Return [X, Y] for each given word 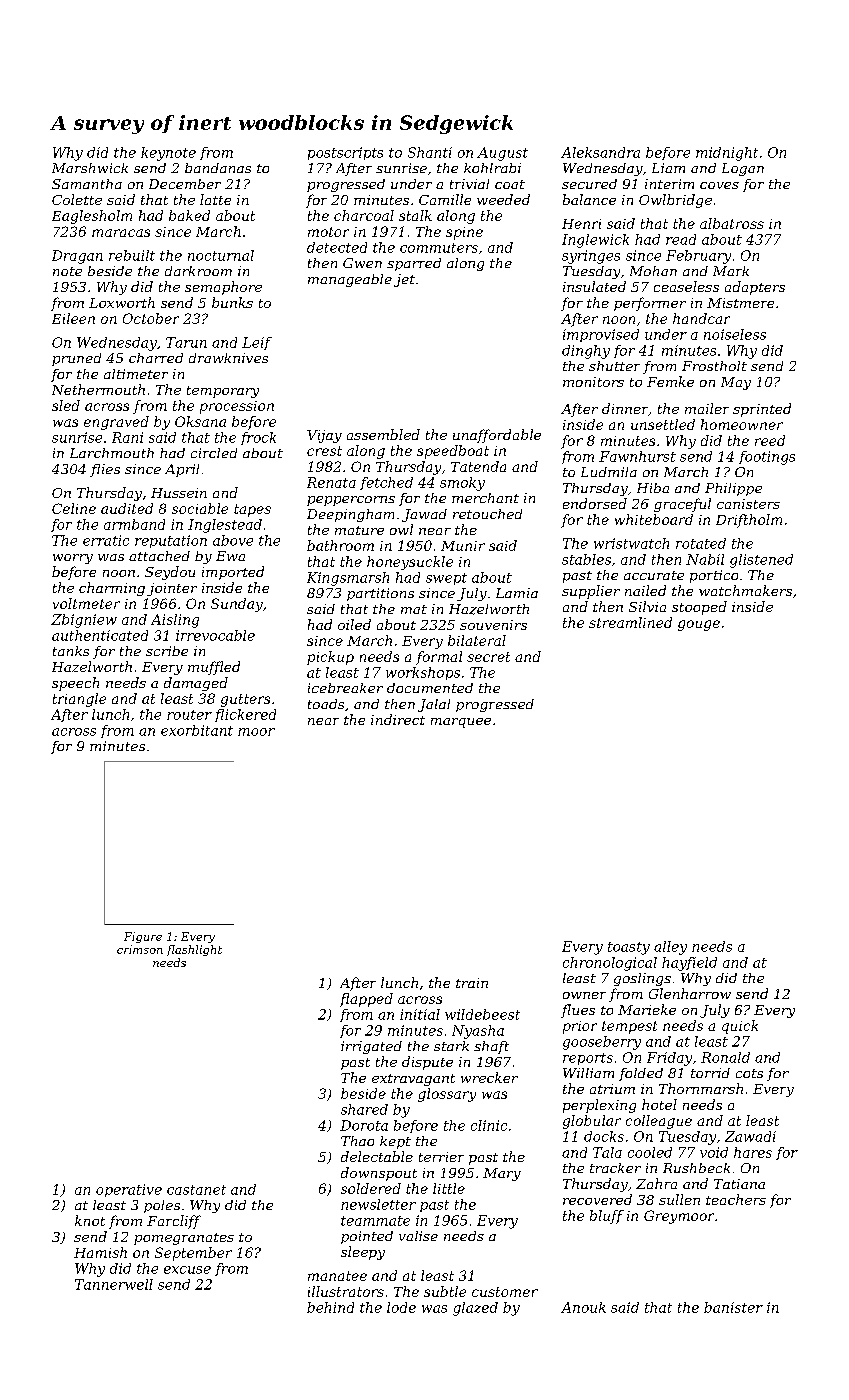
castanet [196, 1190]
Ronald [725, 1057]
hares [753, 1152]
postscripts [345, 153]
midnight [727, 154]
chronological [610, 964]
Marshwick [90, 168]
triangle [79, 700]
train [472, 983]
